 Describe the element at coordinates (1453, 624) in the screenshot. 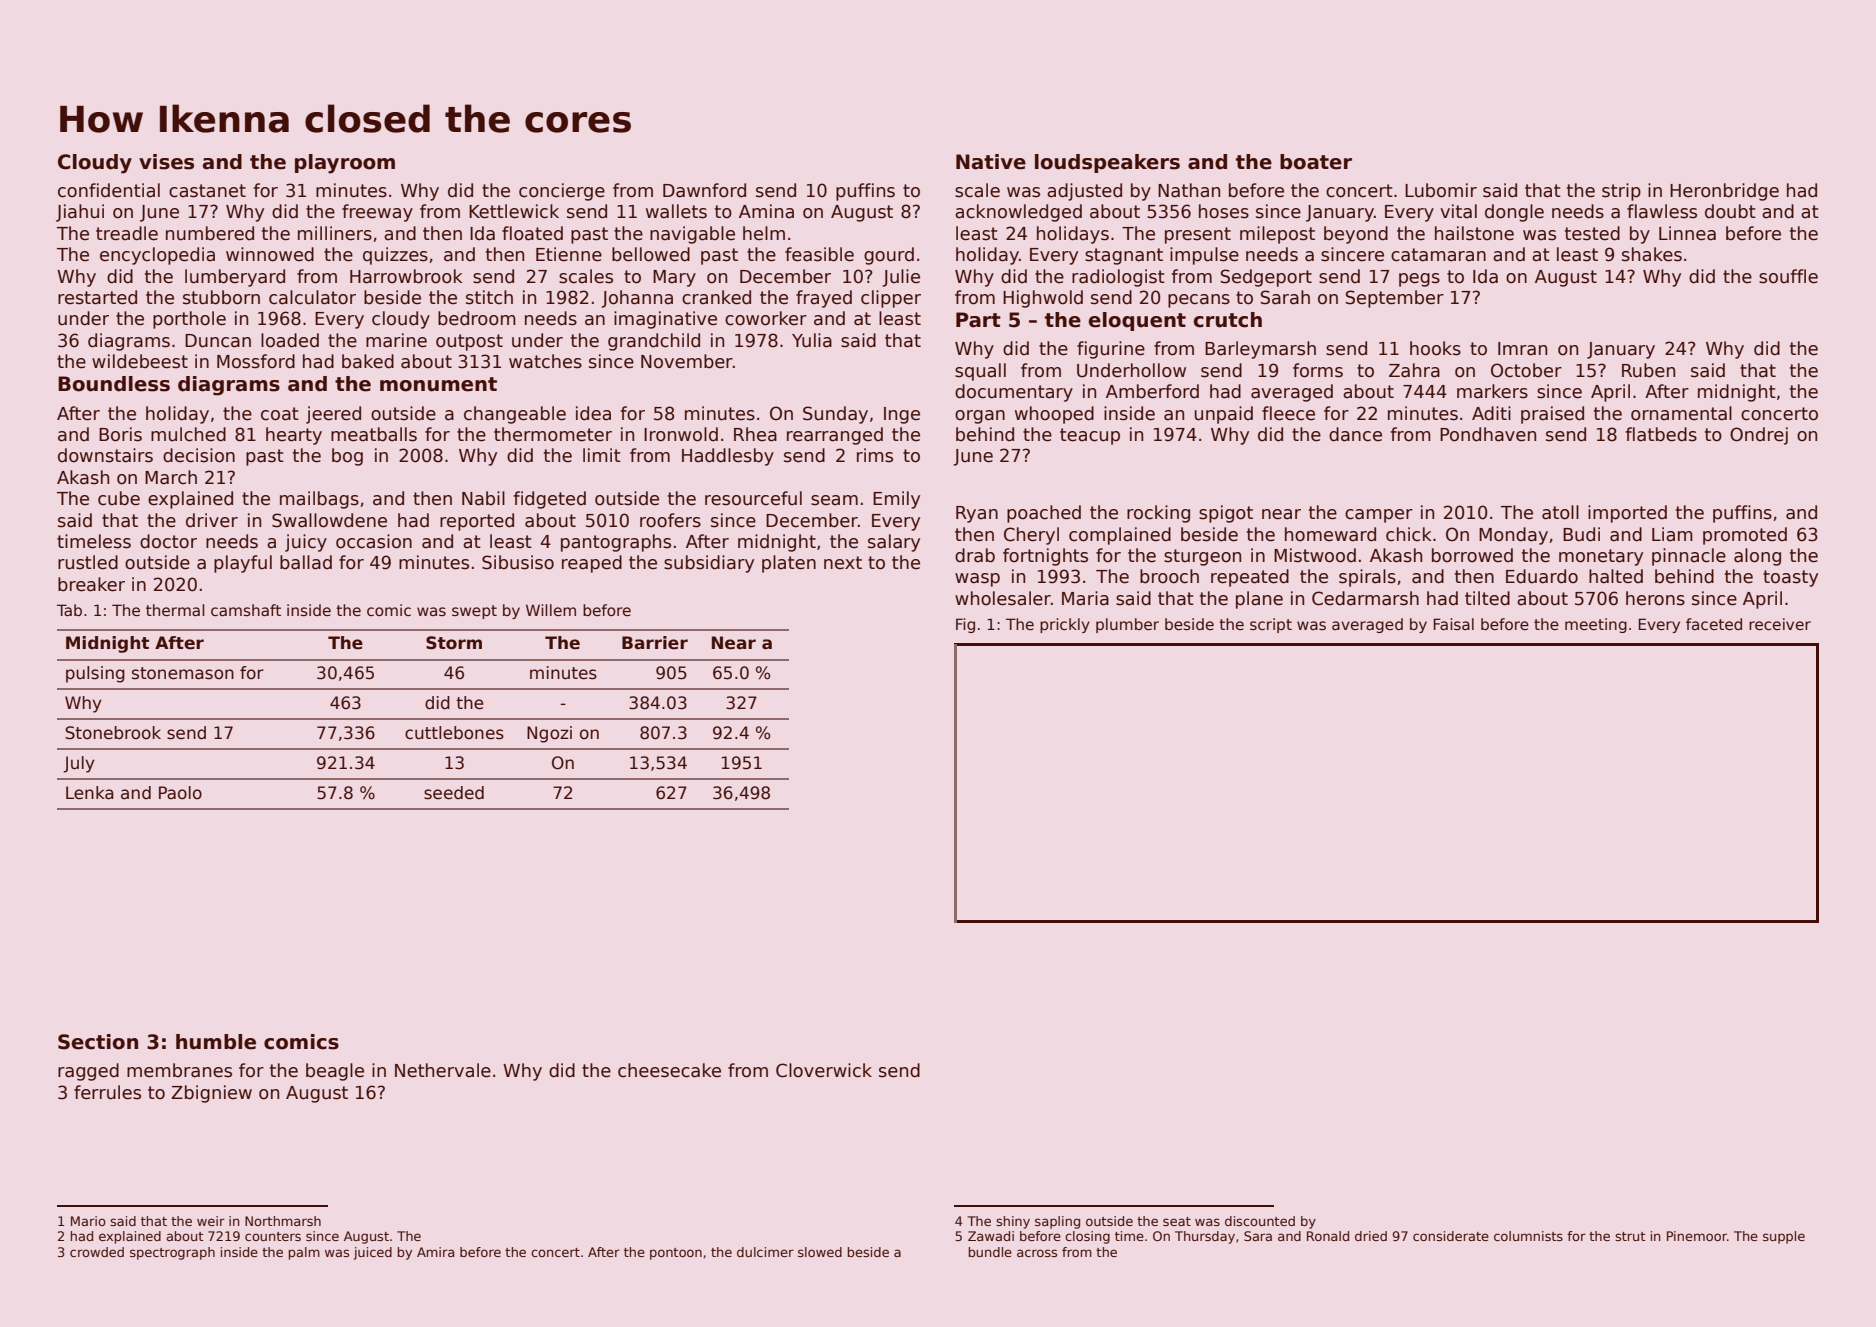

I see `Faisal` at that location.
